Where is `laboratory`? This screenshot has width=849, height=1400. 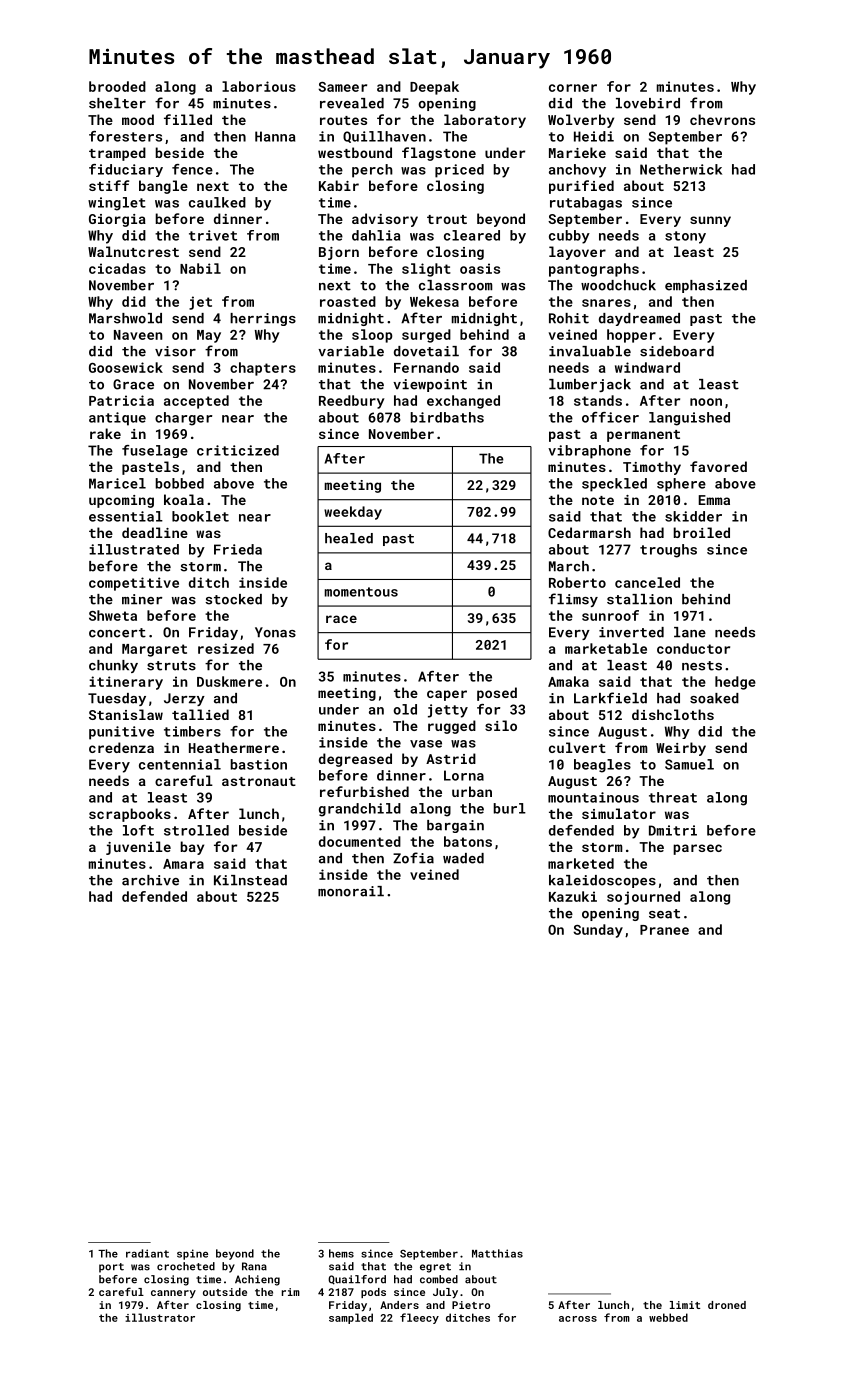 laboratory is located at coordinates (485, 121).
